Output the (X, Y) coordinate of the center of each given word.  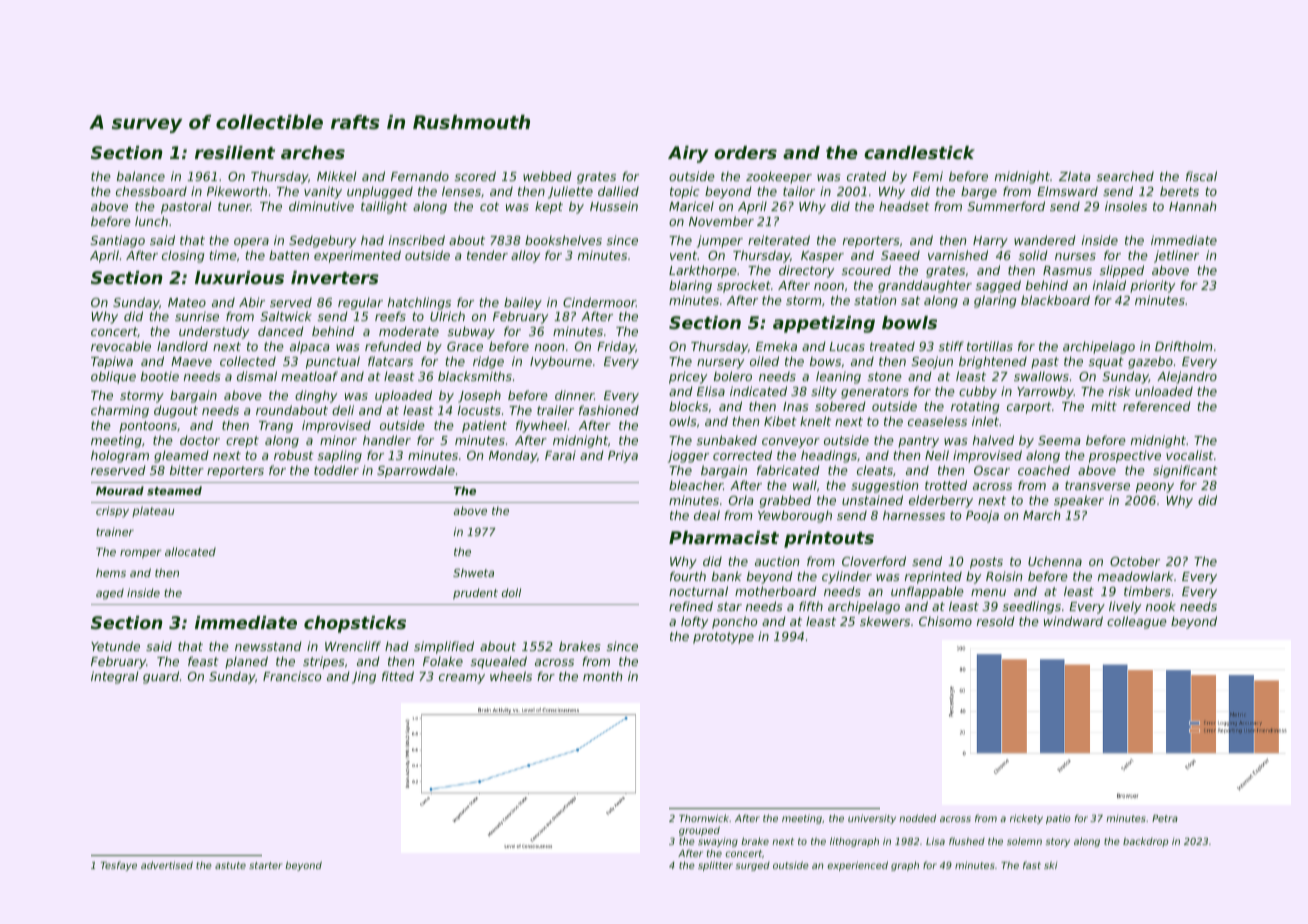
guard (161, 677)
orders (745, 152)
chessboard (151, 191)
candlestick (919, 152)
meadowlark (1136, 576)
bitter (187, 470)
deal (707, 515)
